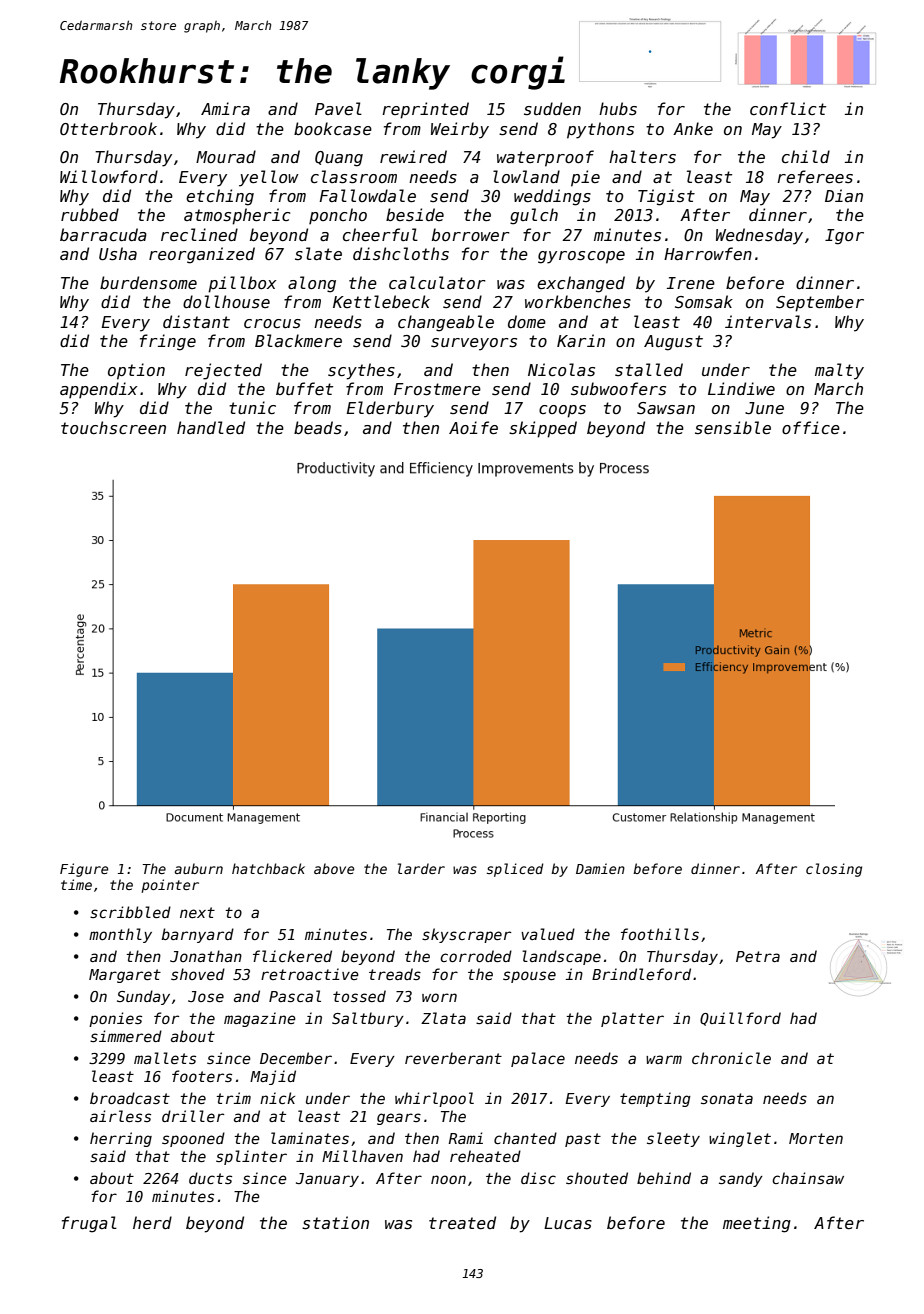 Image resolution: width=924 pixels, height=1314 pixels. What do you see at coordinates (199, 868) in the screenshot?
I see `auburn` at bounding box center [199, 868].
